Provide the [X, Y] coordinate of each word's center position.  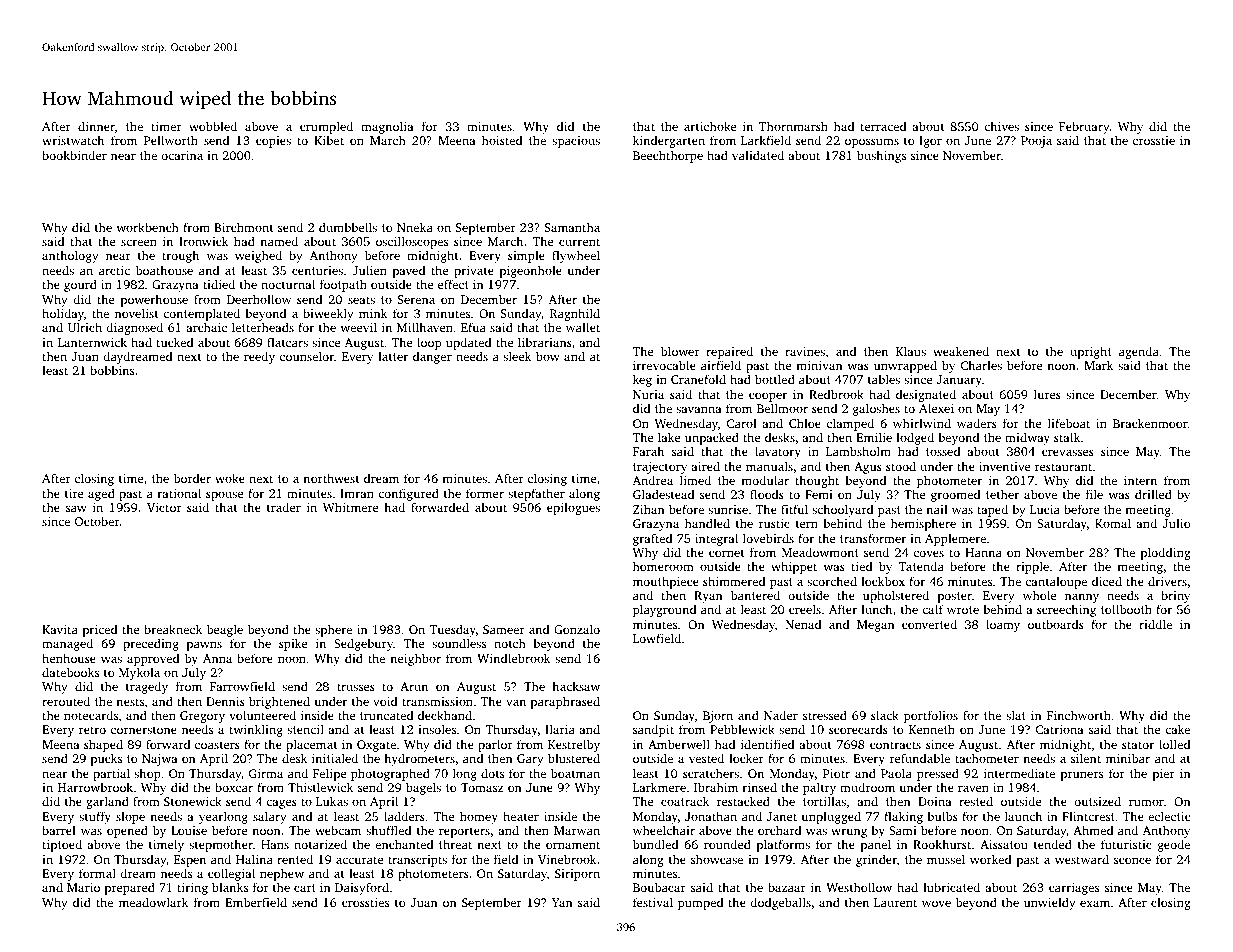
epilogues [573, 508]
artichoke [710, 126]
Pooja [1036, 142]
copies [273, 142]
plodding [1165, 553]
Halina [254, 859]
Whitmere [350, 507]
